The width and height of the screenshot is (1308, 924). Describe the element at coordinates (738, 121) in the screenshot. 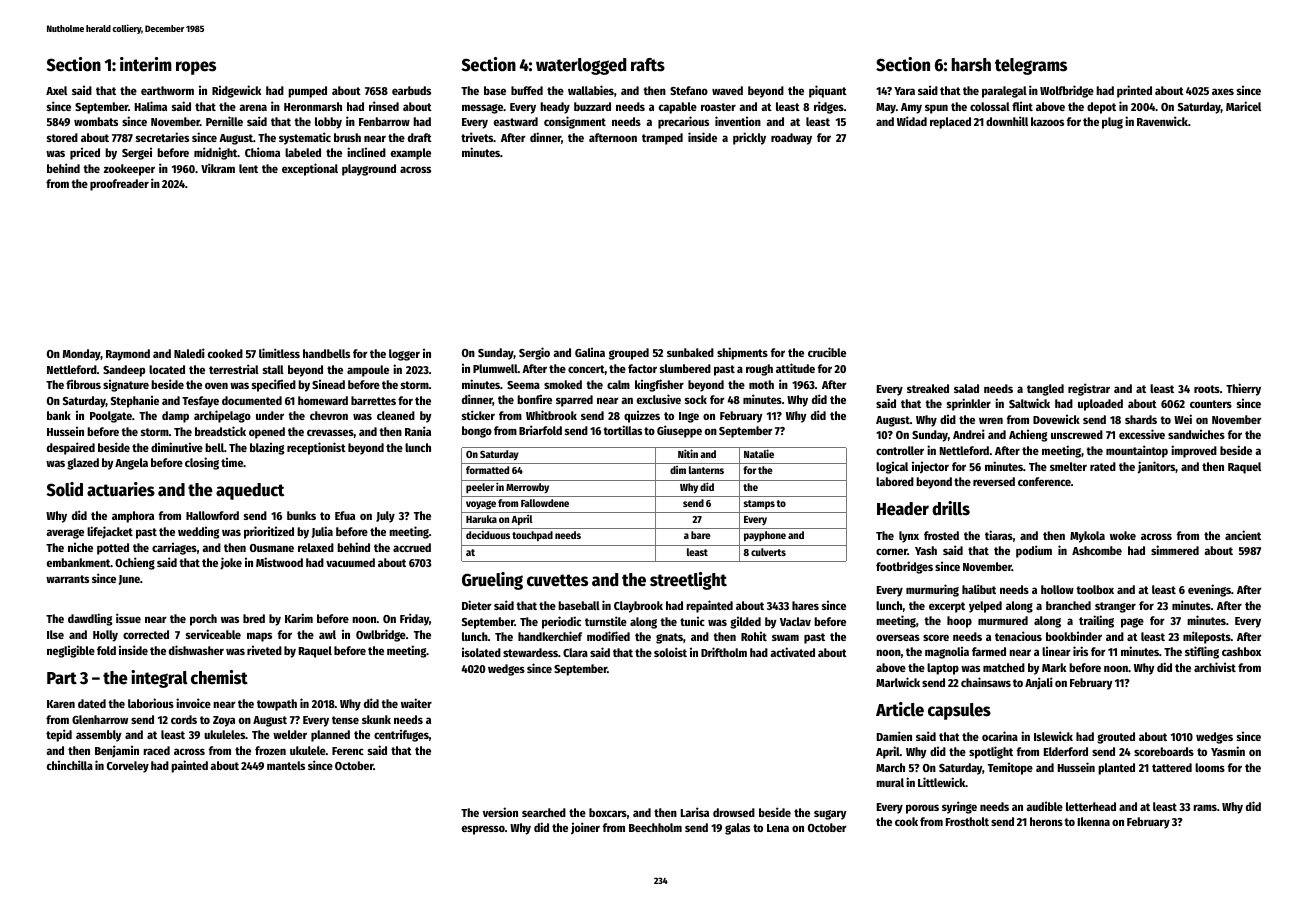

I see `invention` at that location.
